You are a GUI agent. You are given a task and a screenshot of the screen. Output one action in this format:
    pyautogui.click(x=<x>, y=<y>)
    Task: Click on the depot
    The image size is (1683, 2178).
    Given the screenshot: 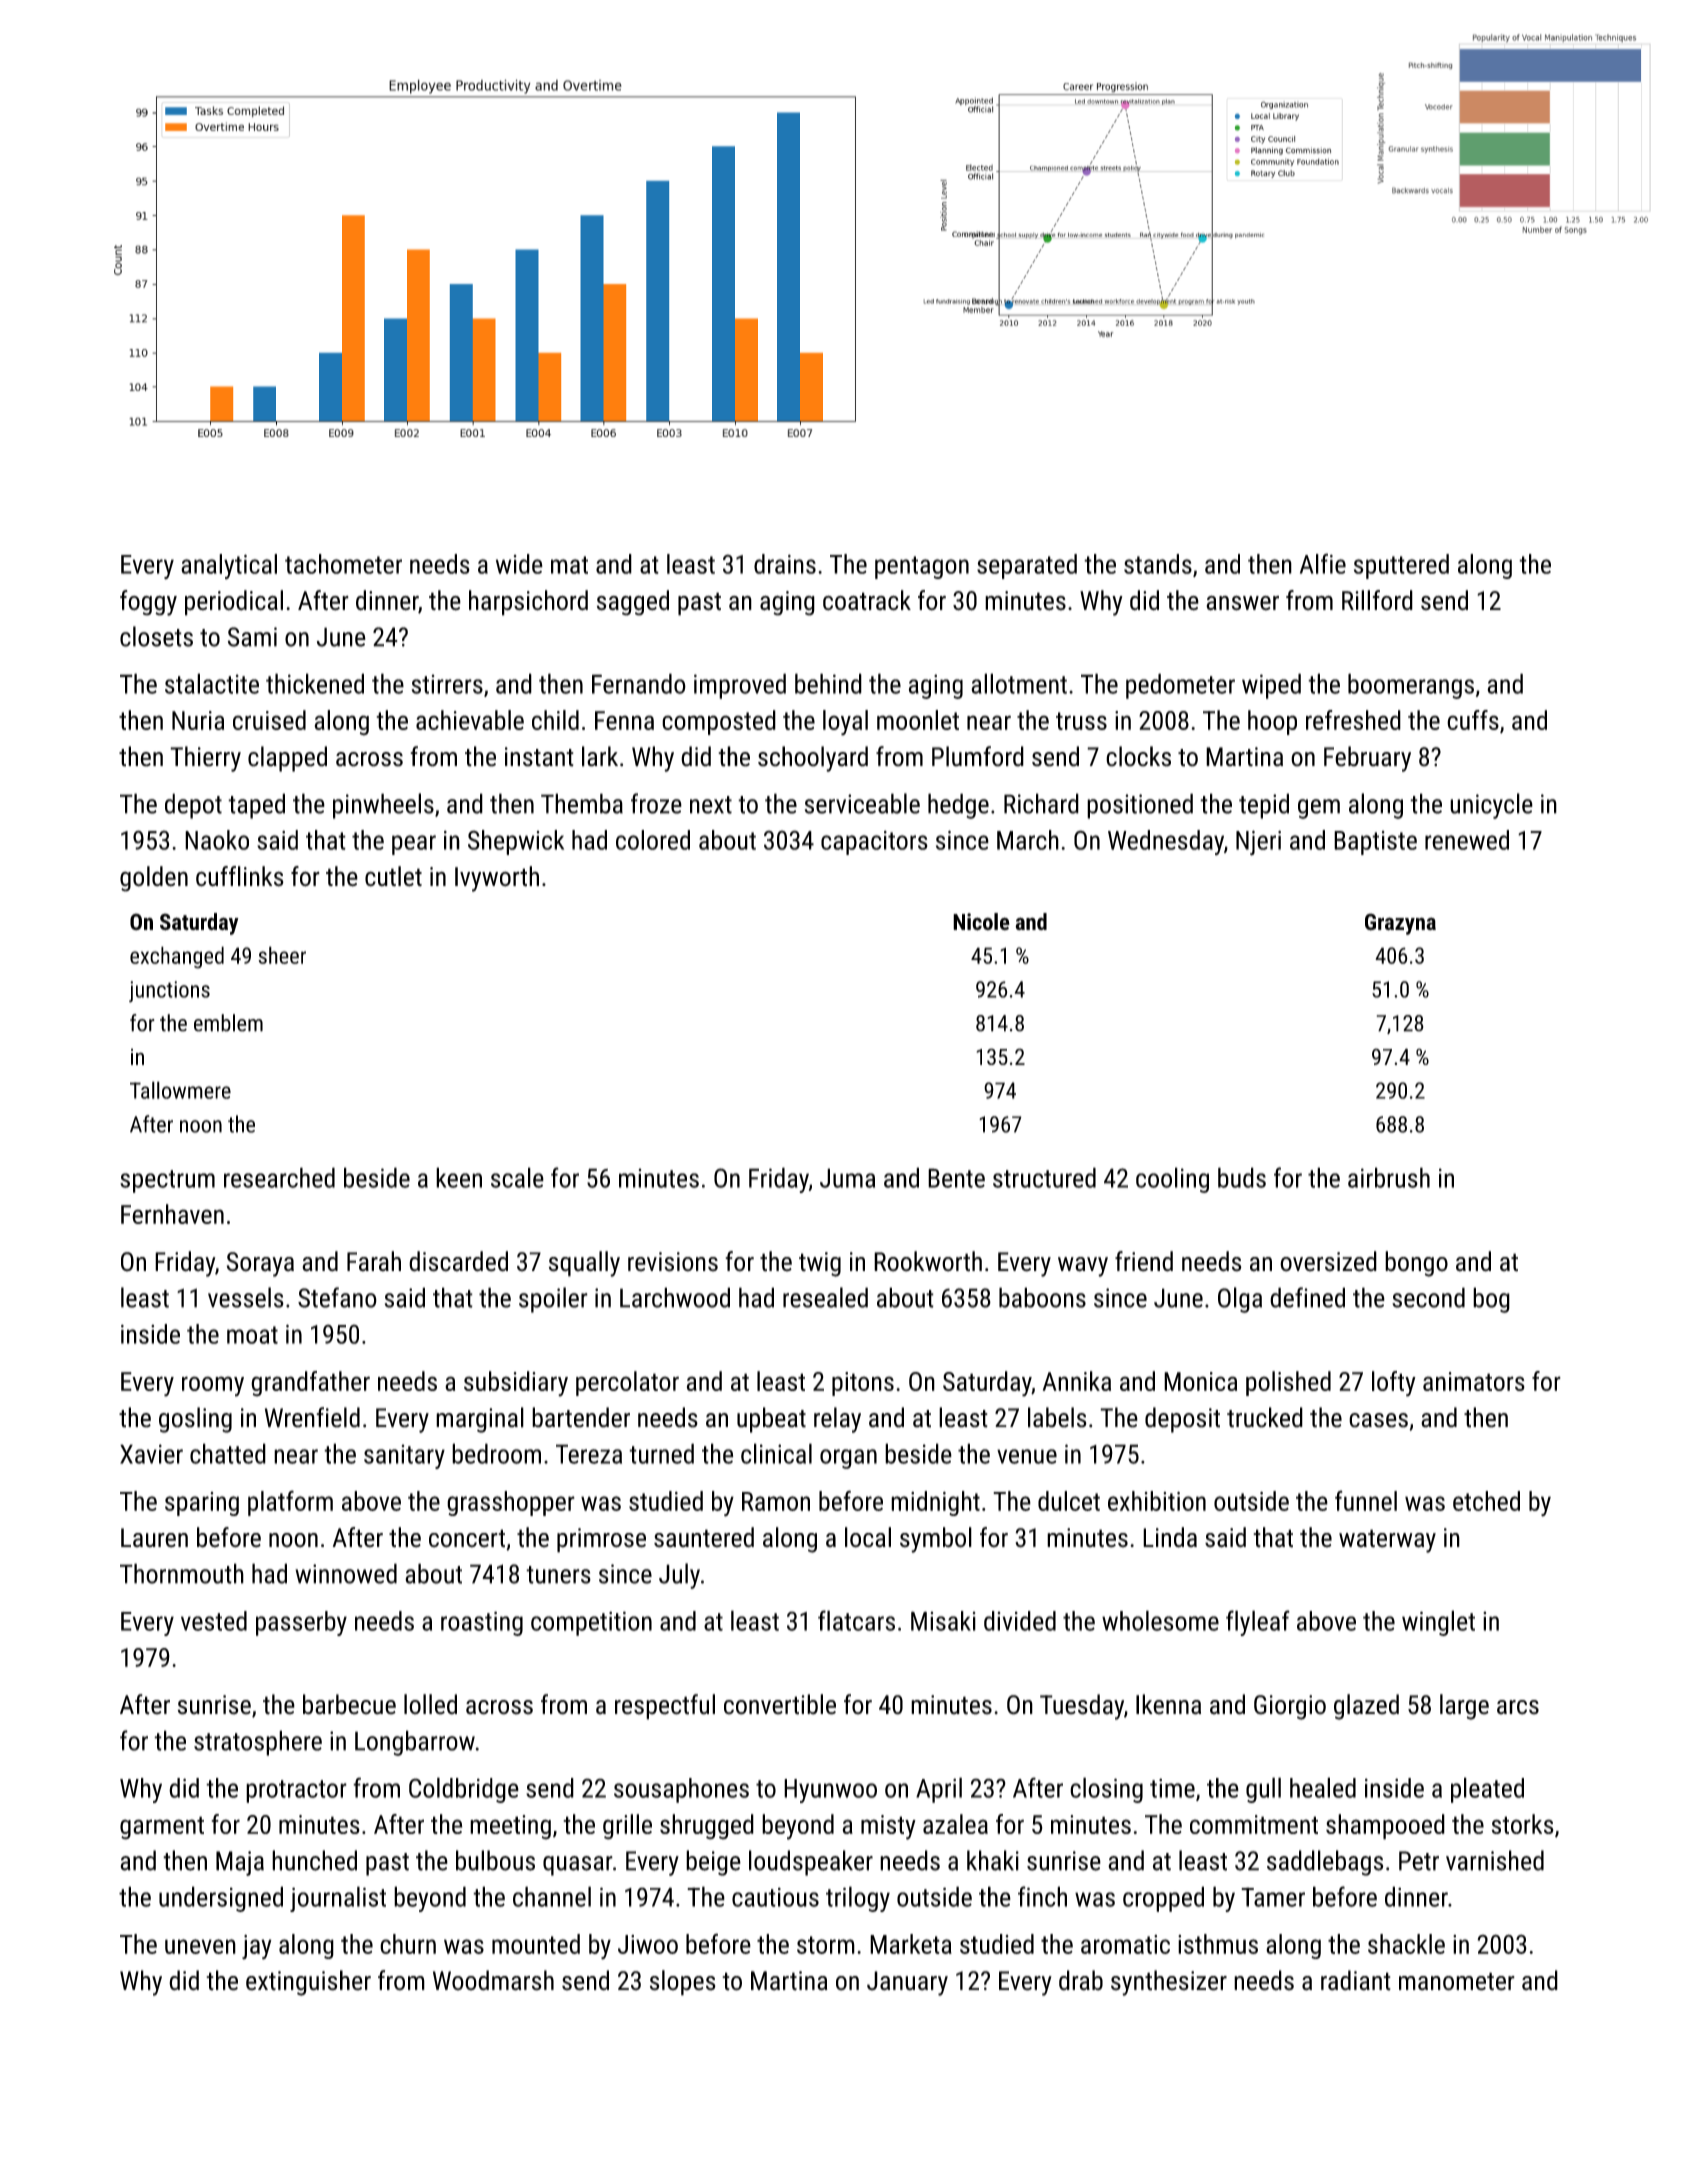 What is the action you would take?
    pyautogui.click(x=193, y=806)
